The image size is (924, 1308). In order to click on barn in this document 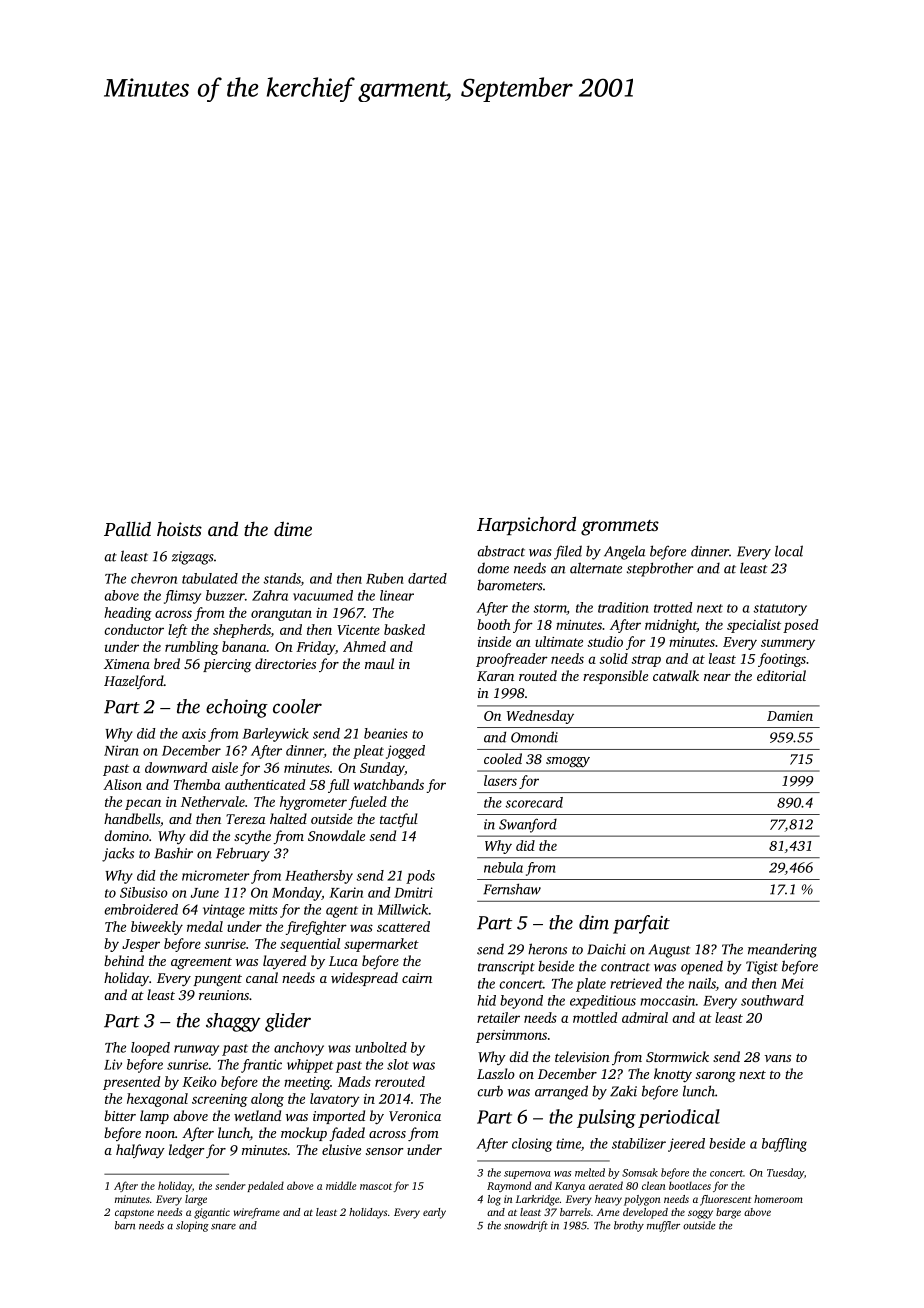, I will do `click(125, 1225)`.
